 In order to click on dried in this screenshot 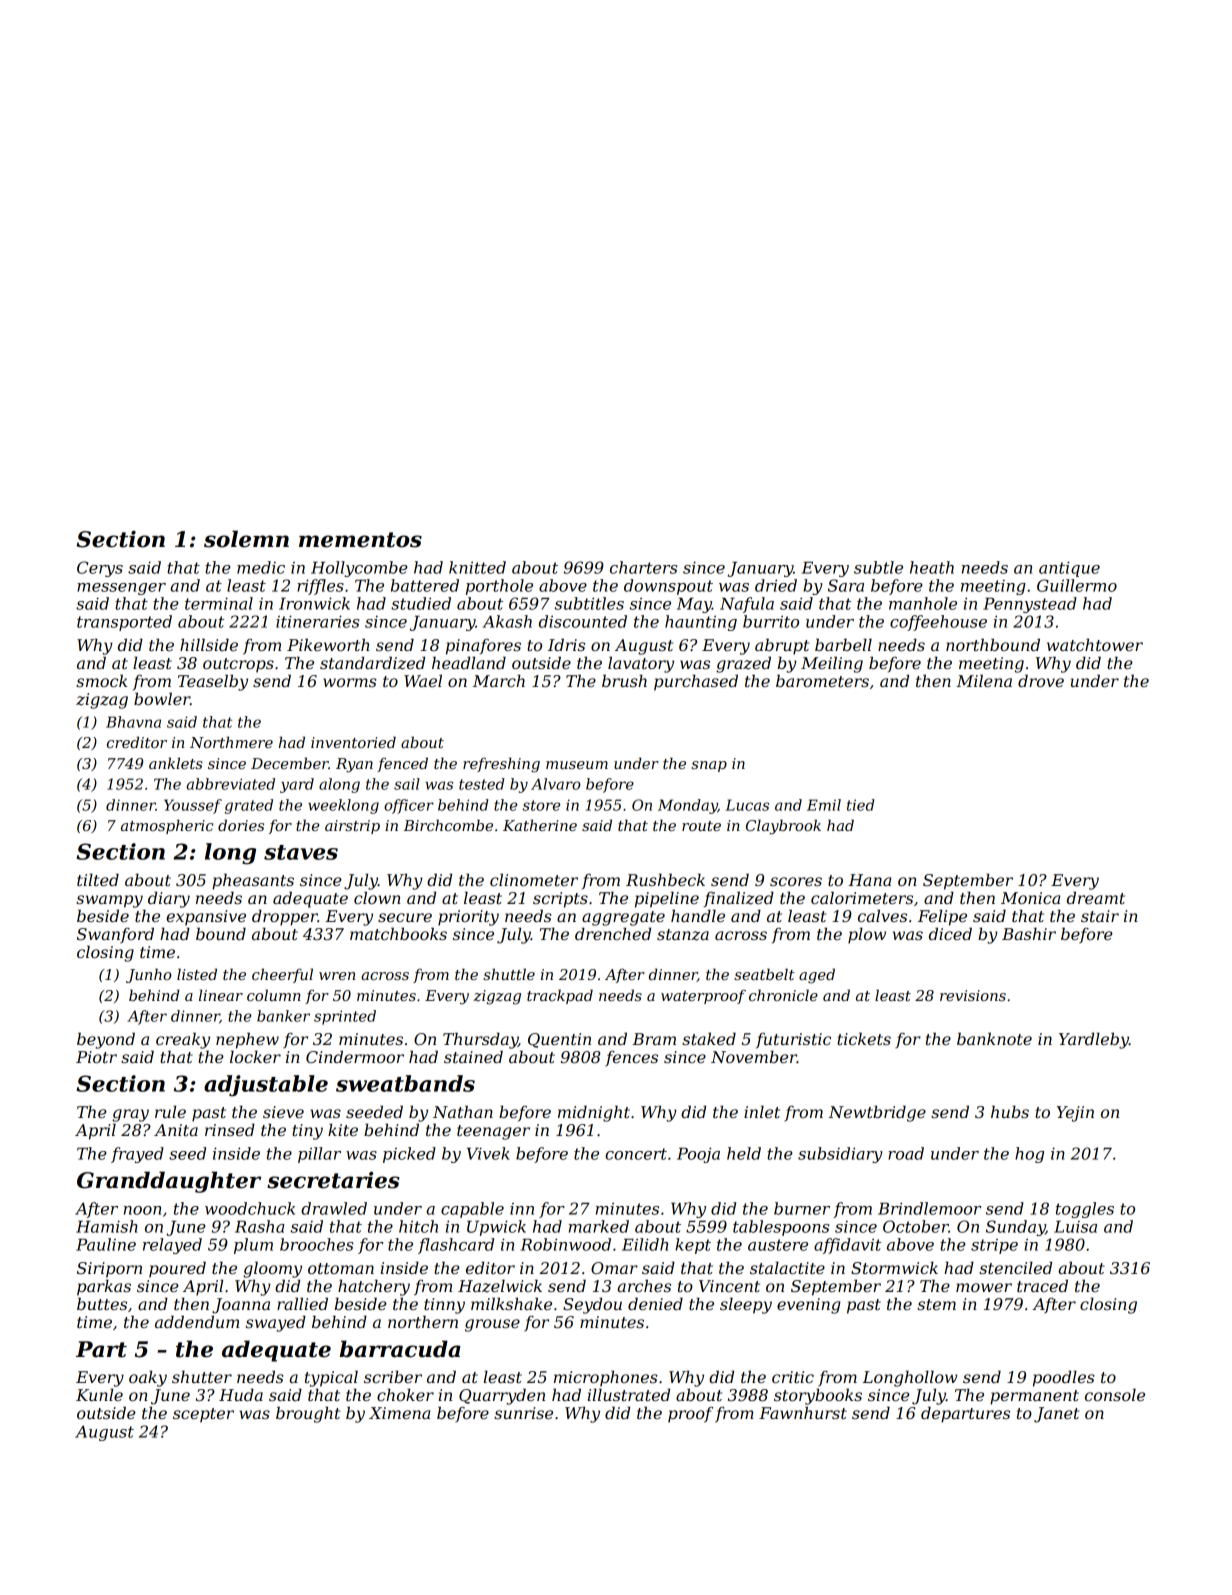, I will do `click(776, 585)`.
